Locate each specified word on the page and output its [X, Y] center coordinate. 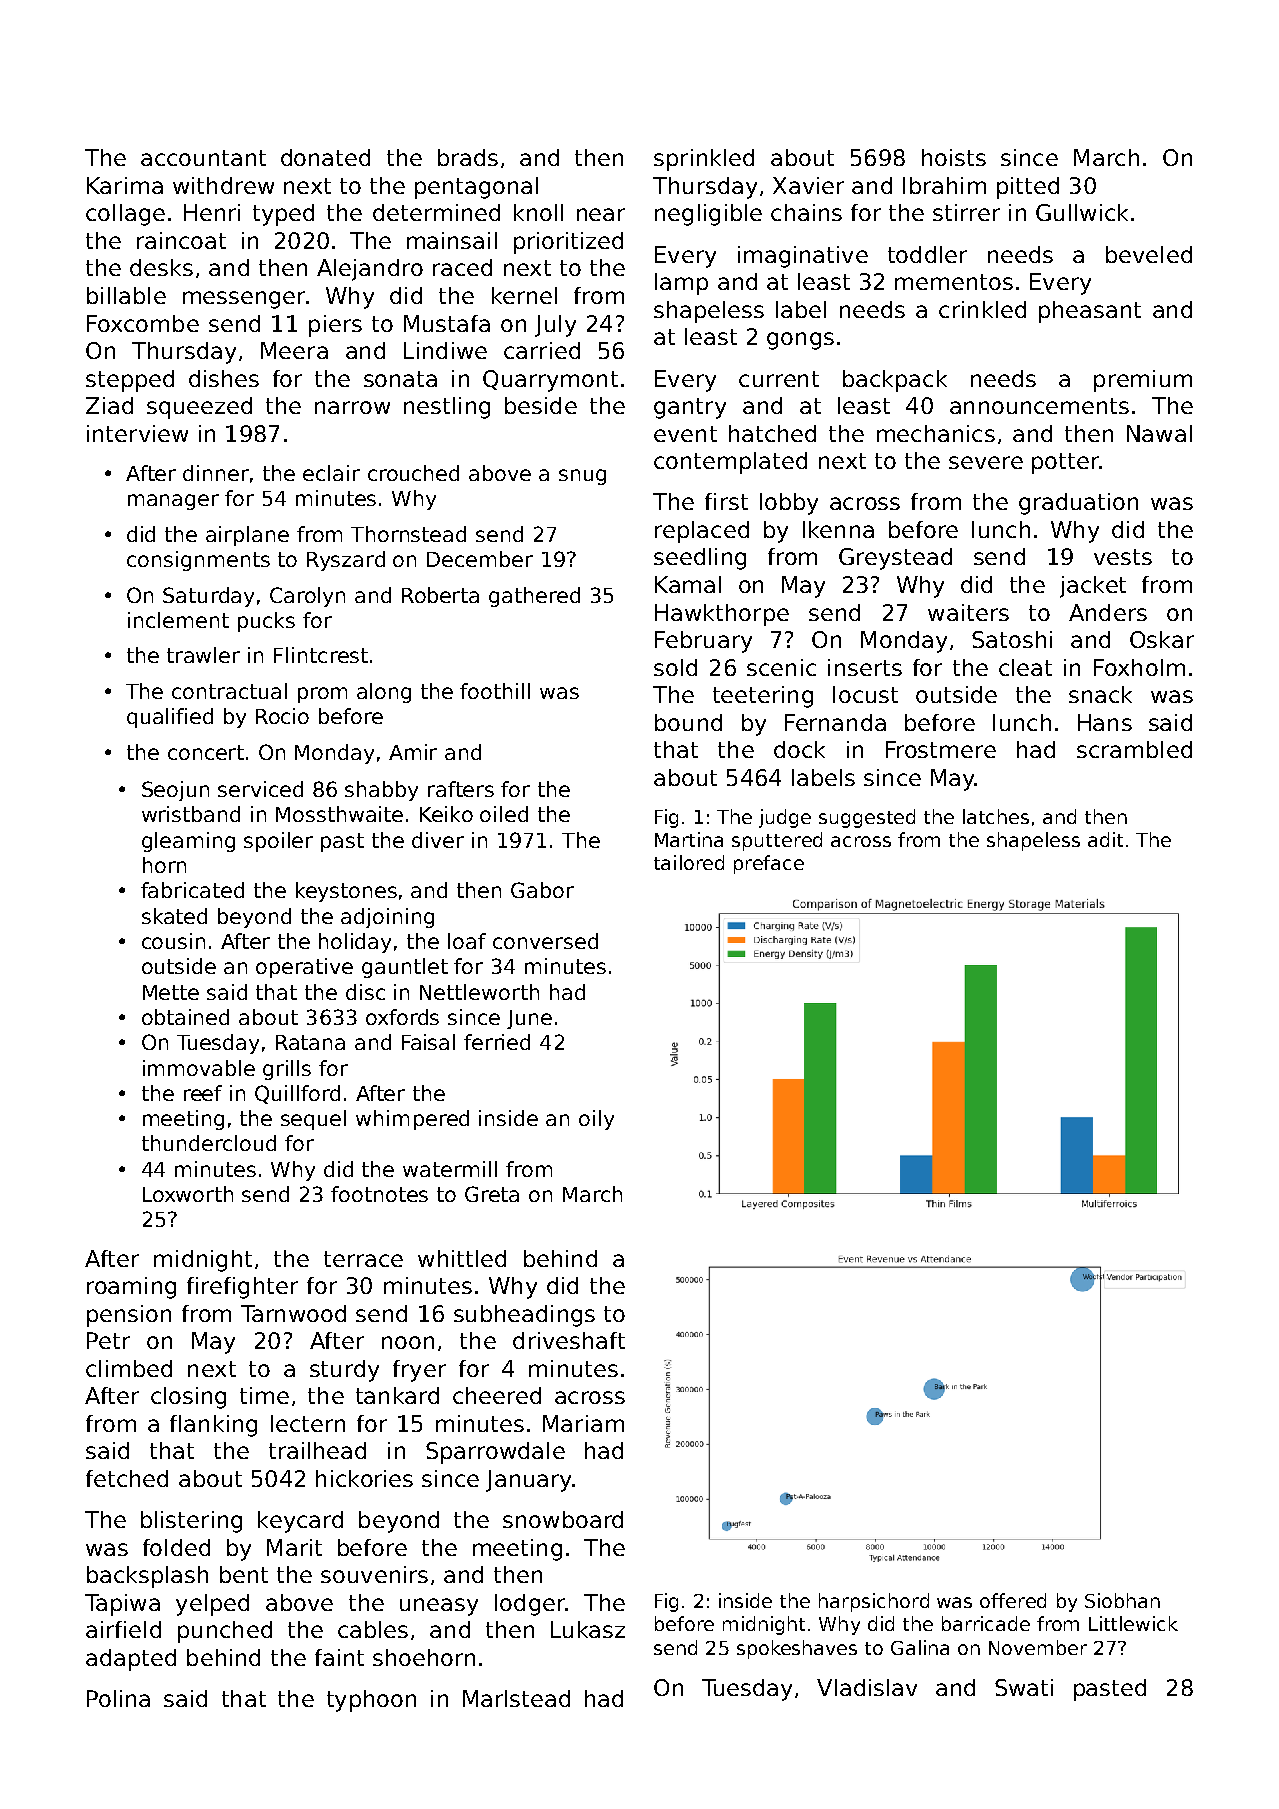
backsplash [147, 1577]
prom [322, 695]
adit [1105, 839]
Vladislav [867, 1687]
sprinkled [704, 160]
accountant [203, 158]
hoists [954, 157]
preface [769, 864]
